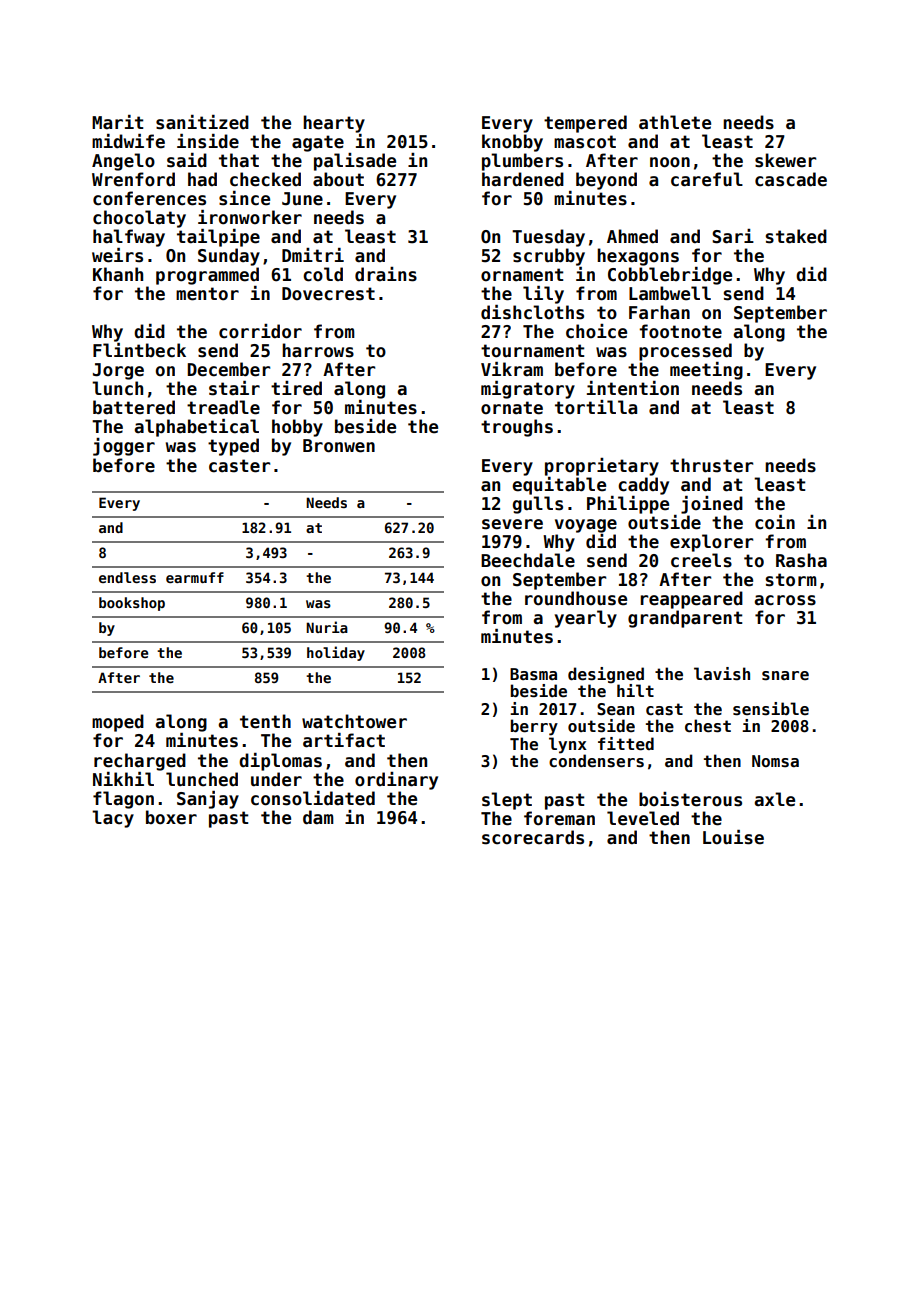 The image size is (924, 1308). I want to click on Bronwen, so click(339, 446).
